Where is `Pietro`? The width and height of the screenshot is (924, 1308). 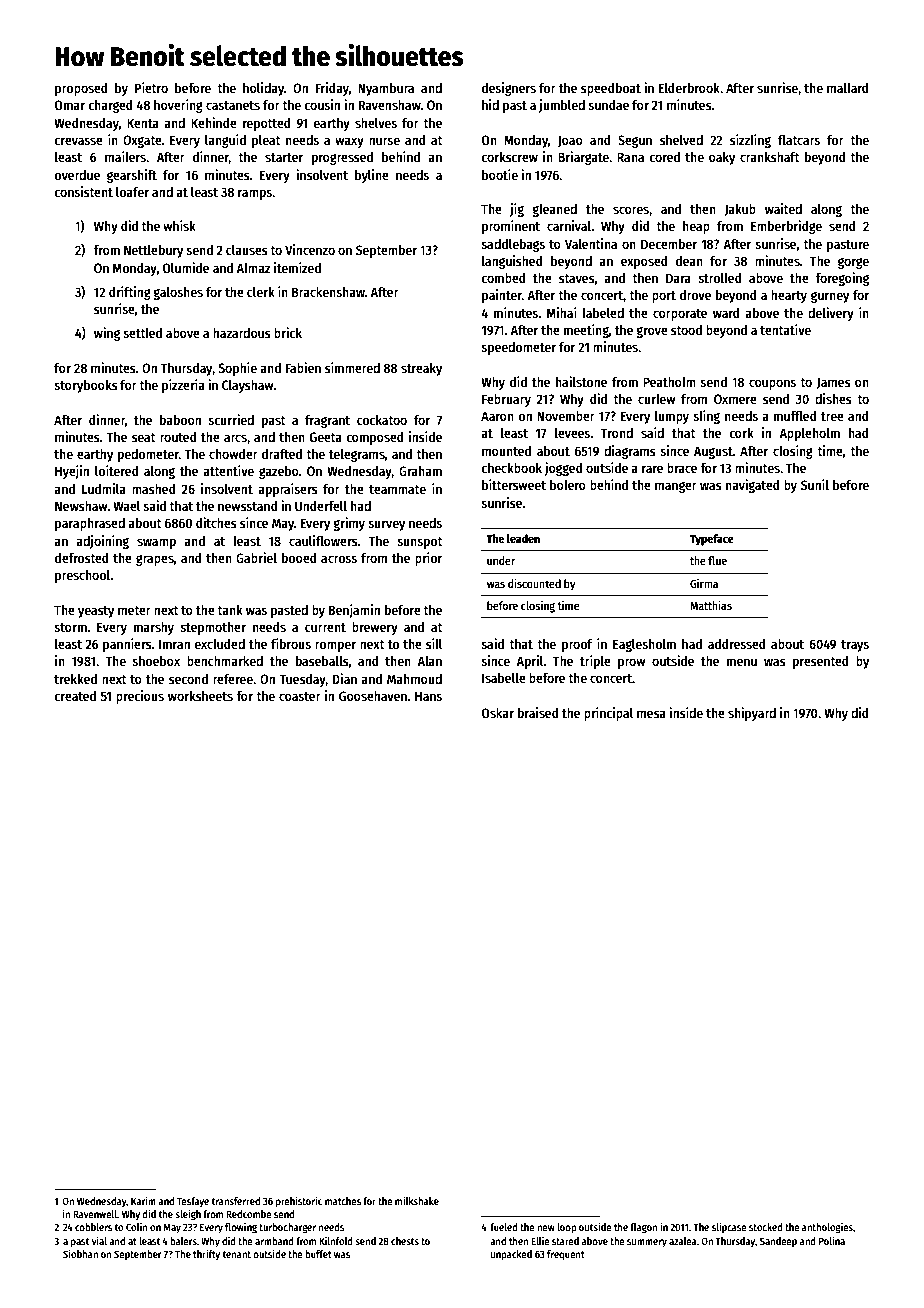
Pietro is located at coordinates (151, 87).
